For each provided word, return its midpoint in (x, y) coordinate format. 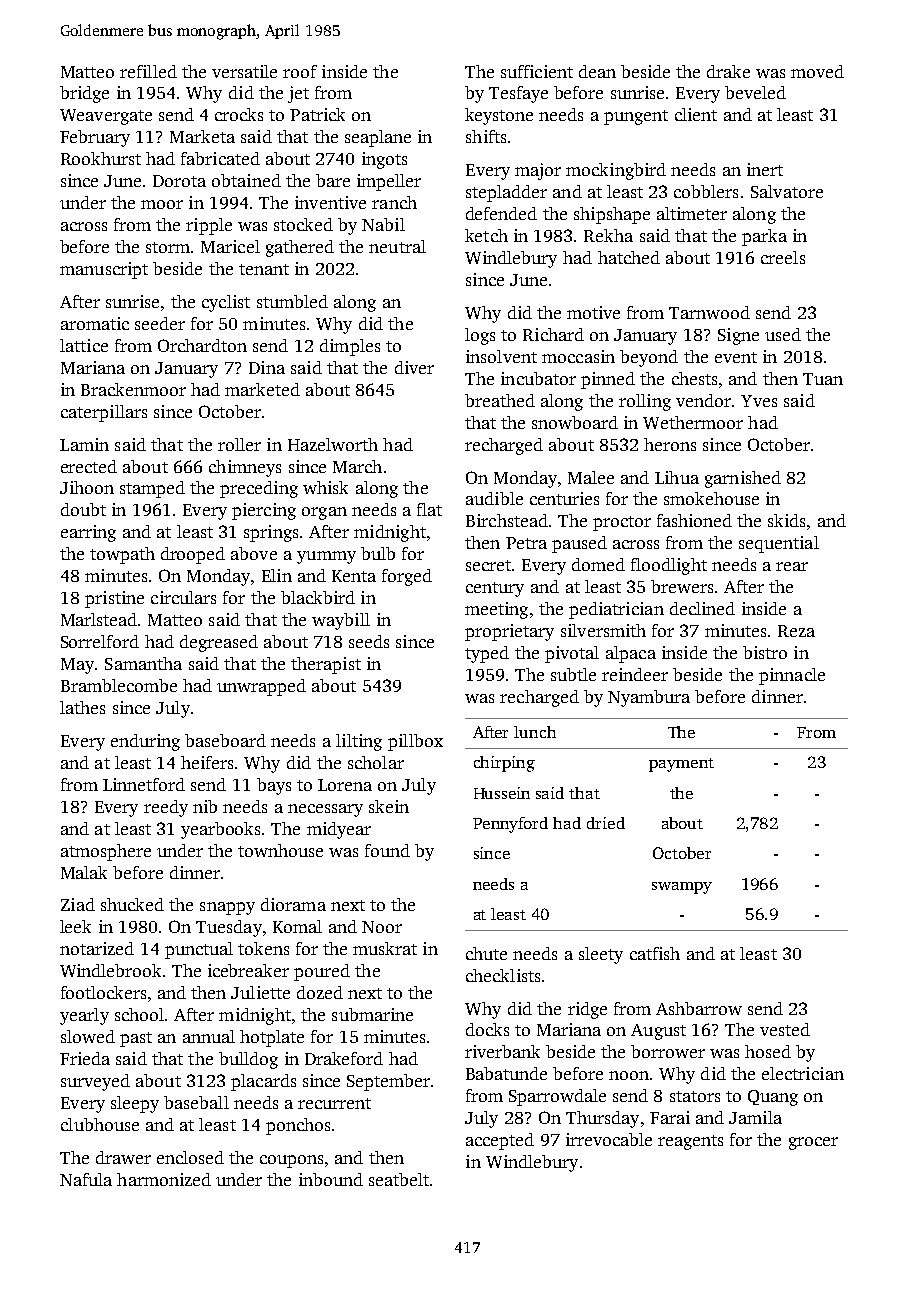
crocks (239, 114)
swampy (682, 888)
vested (785, 1029)
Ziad (78, 904)
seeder (160, 323)
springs (271, 533)
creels (783, 257)
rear (792, 566)
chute (486, 953)
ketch (486, 235)
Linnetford (144, 784)
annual (209, 1036)
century (495, 589)
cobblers (706, 191)
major (538, 171)
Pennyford (510, 825)
